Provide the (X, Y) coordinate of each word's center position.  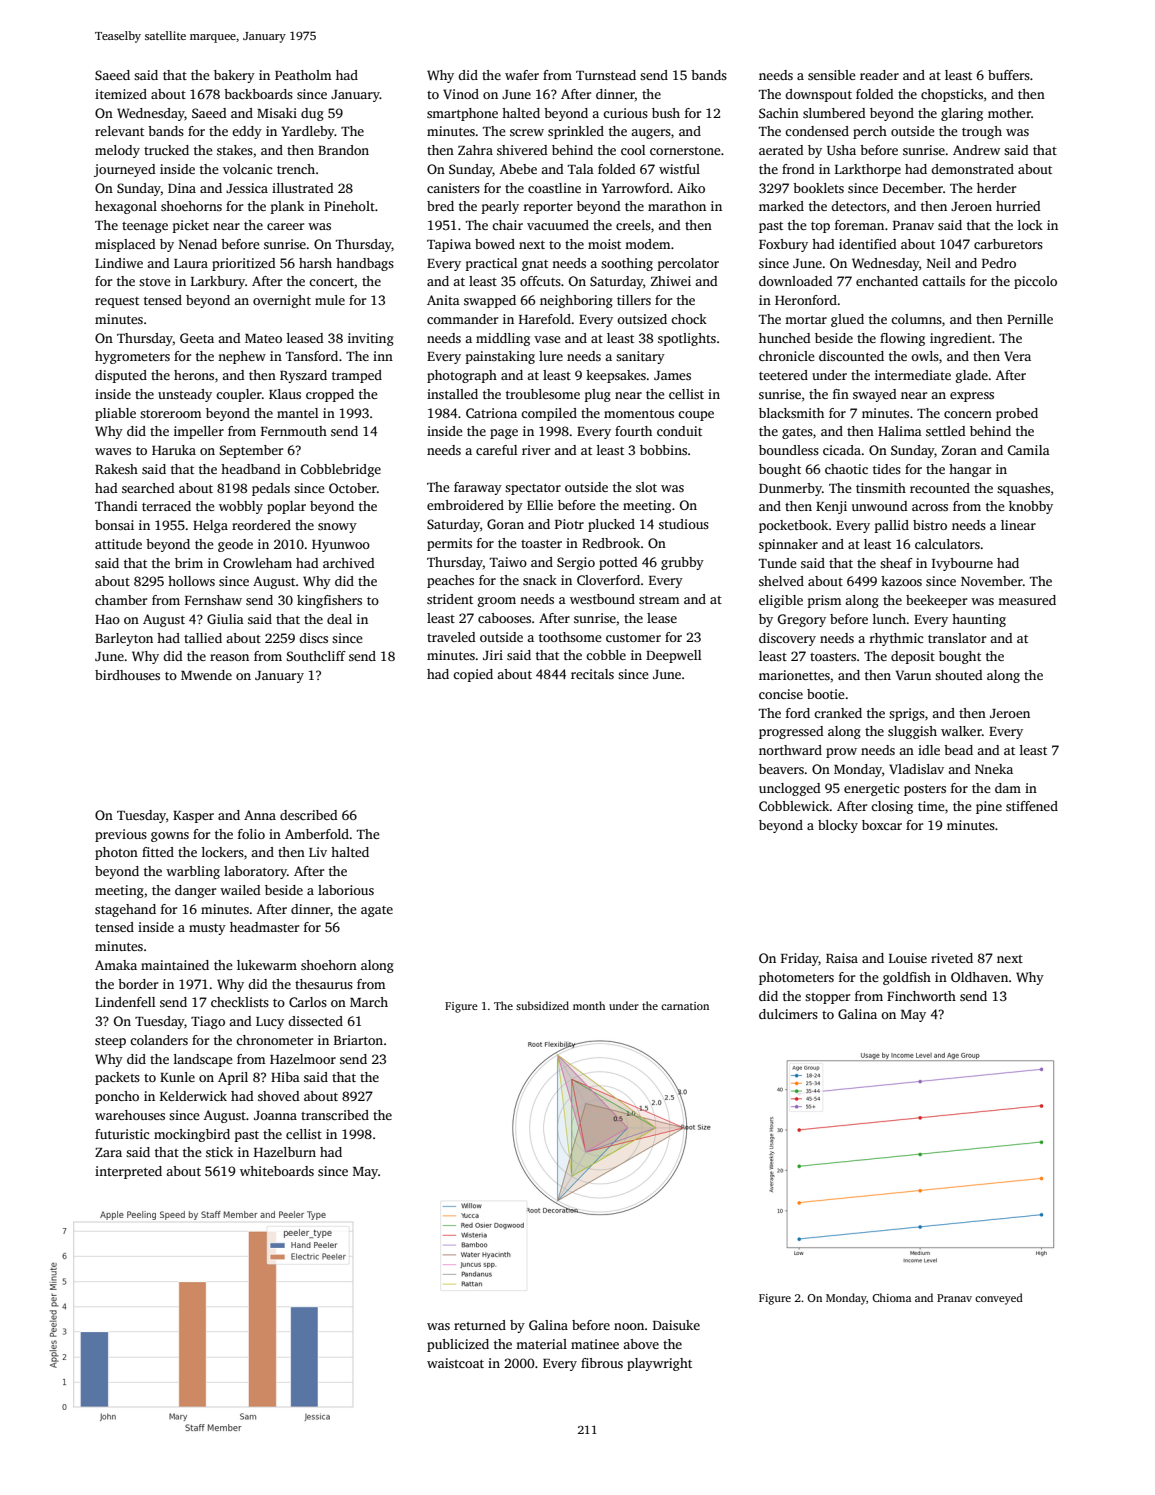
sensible (832, 75)
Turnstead (606, 75)
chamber (121, 600)
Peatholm (303, 75)
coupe (696, 416)
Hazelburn (285, 1152)
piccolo (1035, 282)
